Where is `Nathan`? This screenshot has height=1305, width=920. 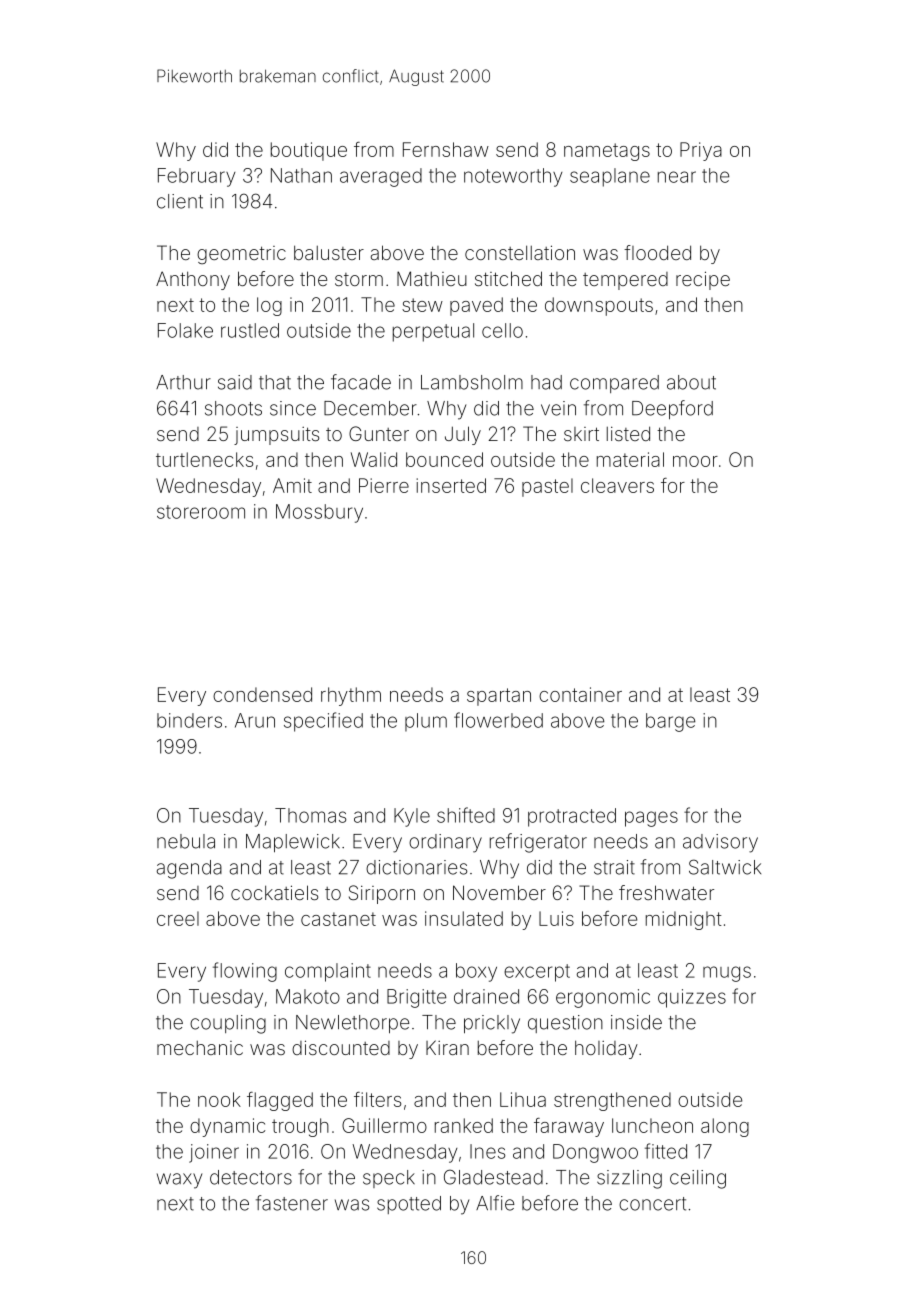
Nathan is located at coordinates (301, 175).
